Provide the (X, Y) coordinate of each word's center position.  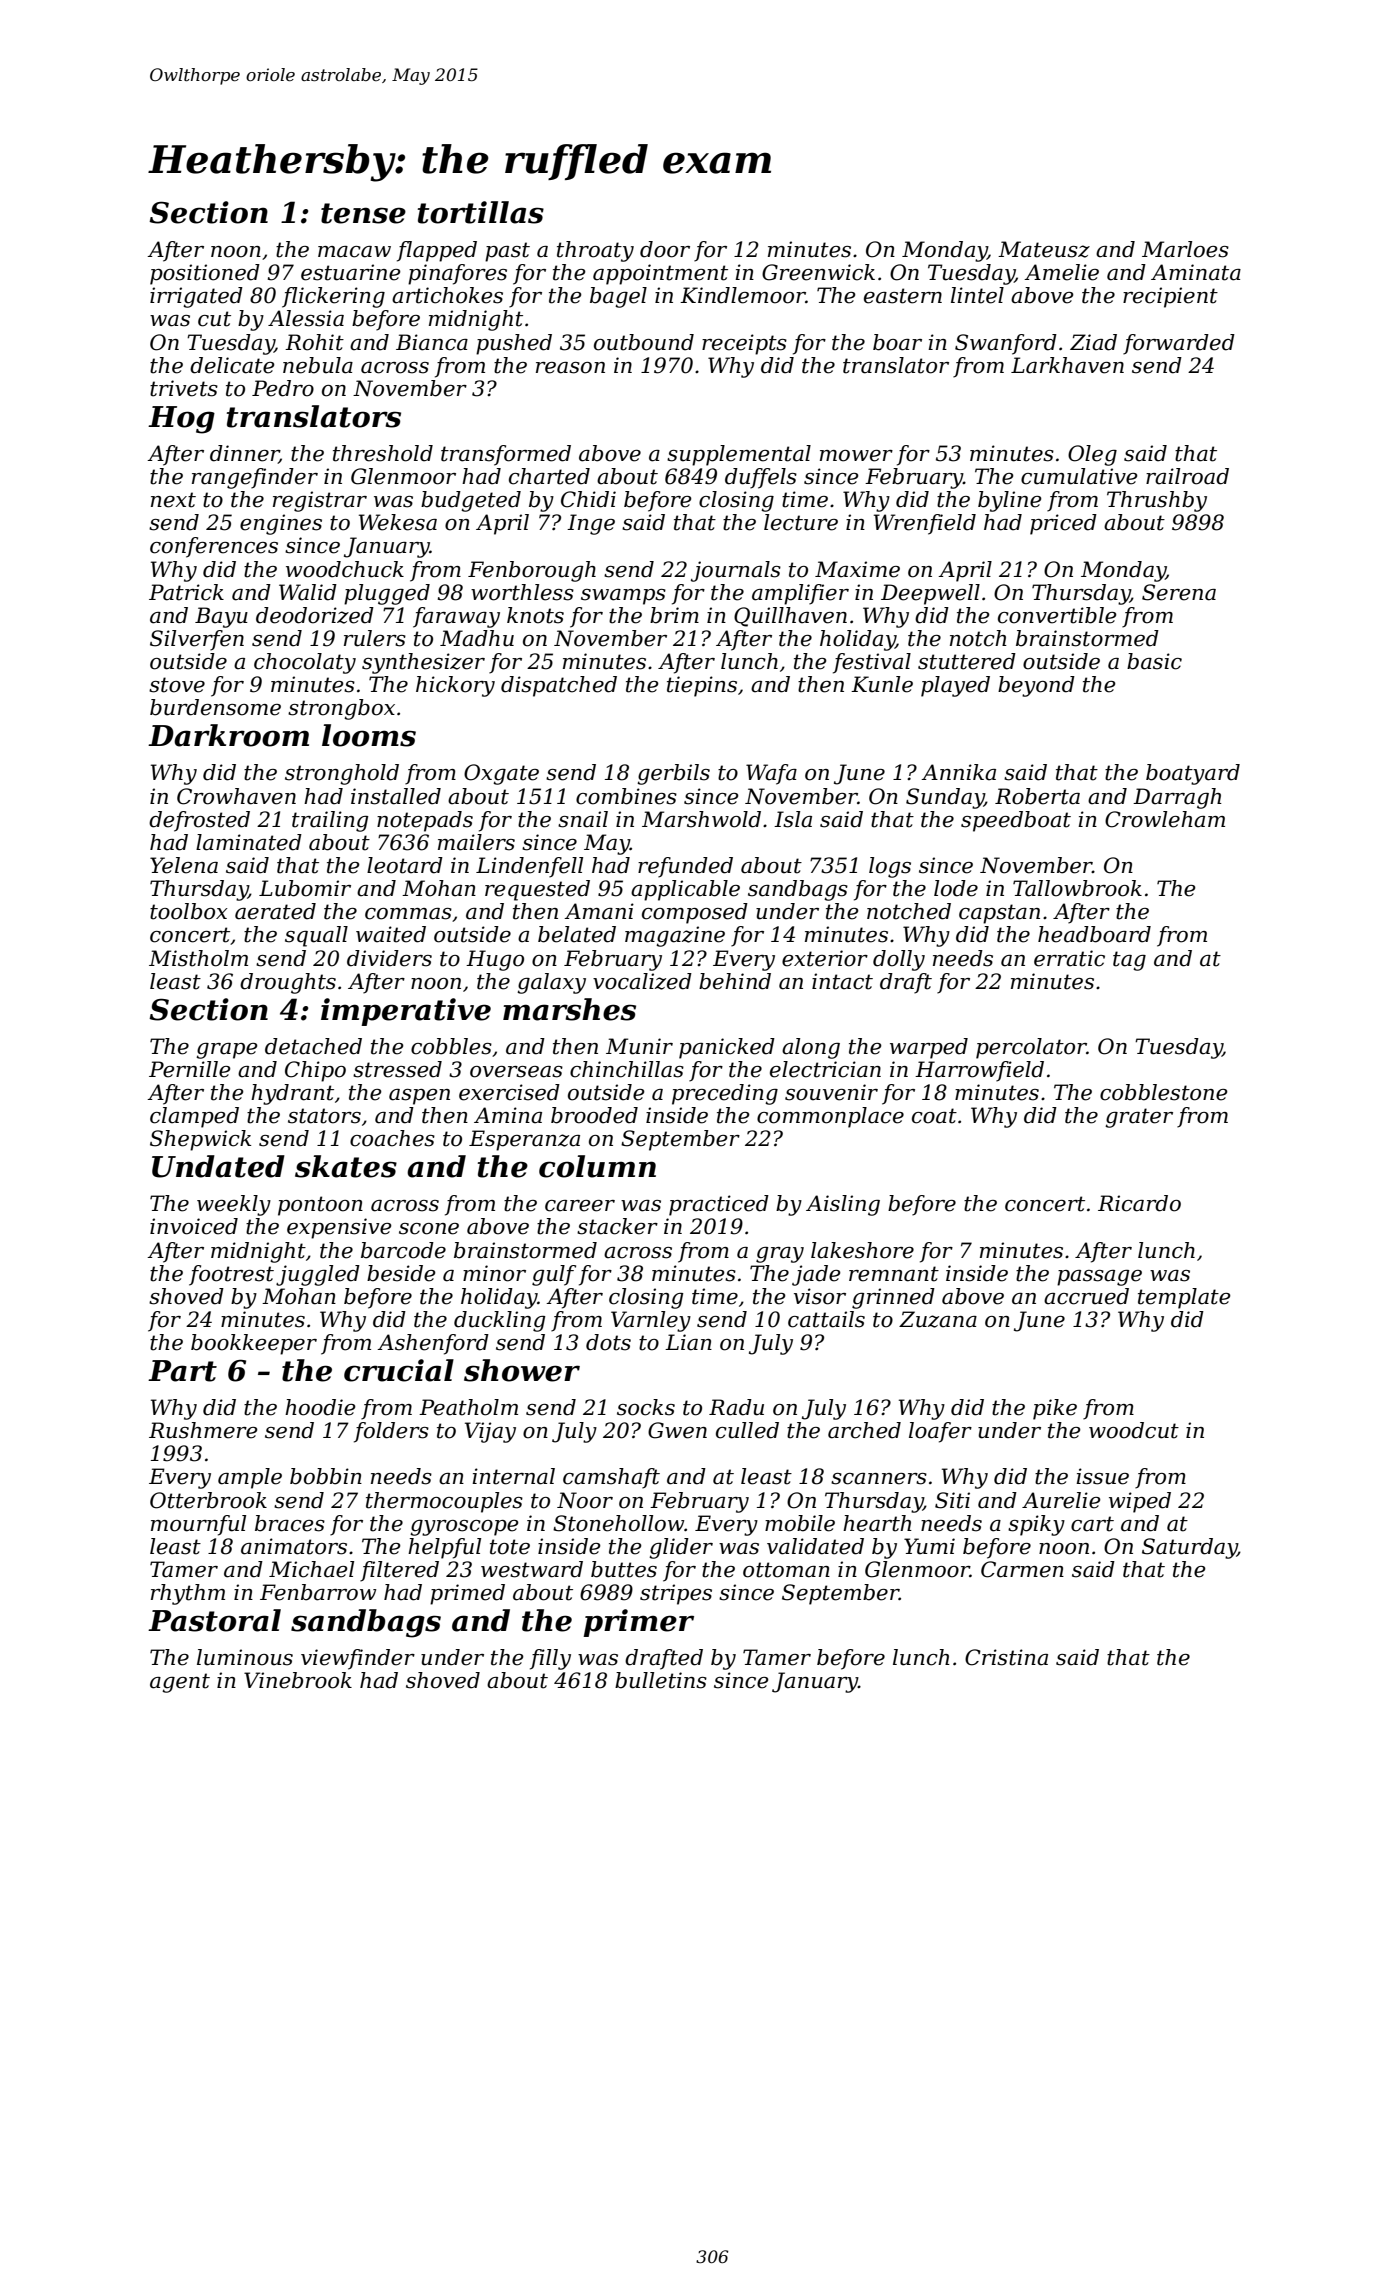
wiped (1140, 1502)
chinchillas (627, 1069)
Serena (1179, 592)
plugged (387, 594)
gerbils (673, 774)
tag (1129, 961)
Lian (688, 1342)
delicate (232, 365)
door (665, 249)
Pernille (190, 1069)
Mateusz (1044, 249)
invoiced (194, 1226)
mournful (198, 1525)
